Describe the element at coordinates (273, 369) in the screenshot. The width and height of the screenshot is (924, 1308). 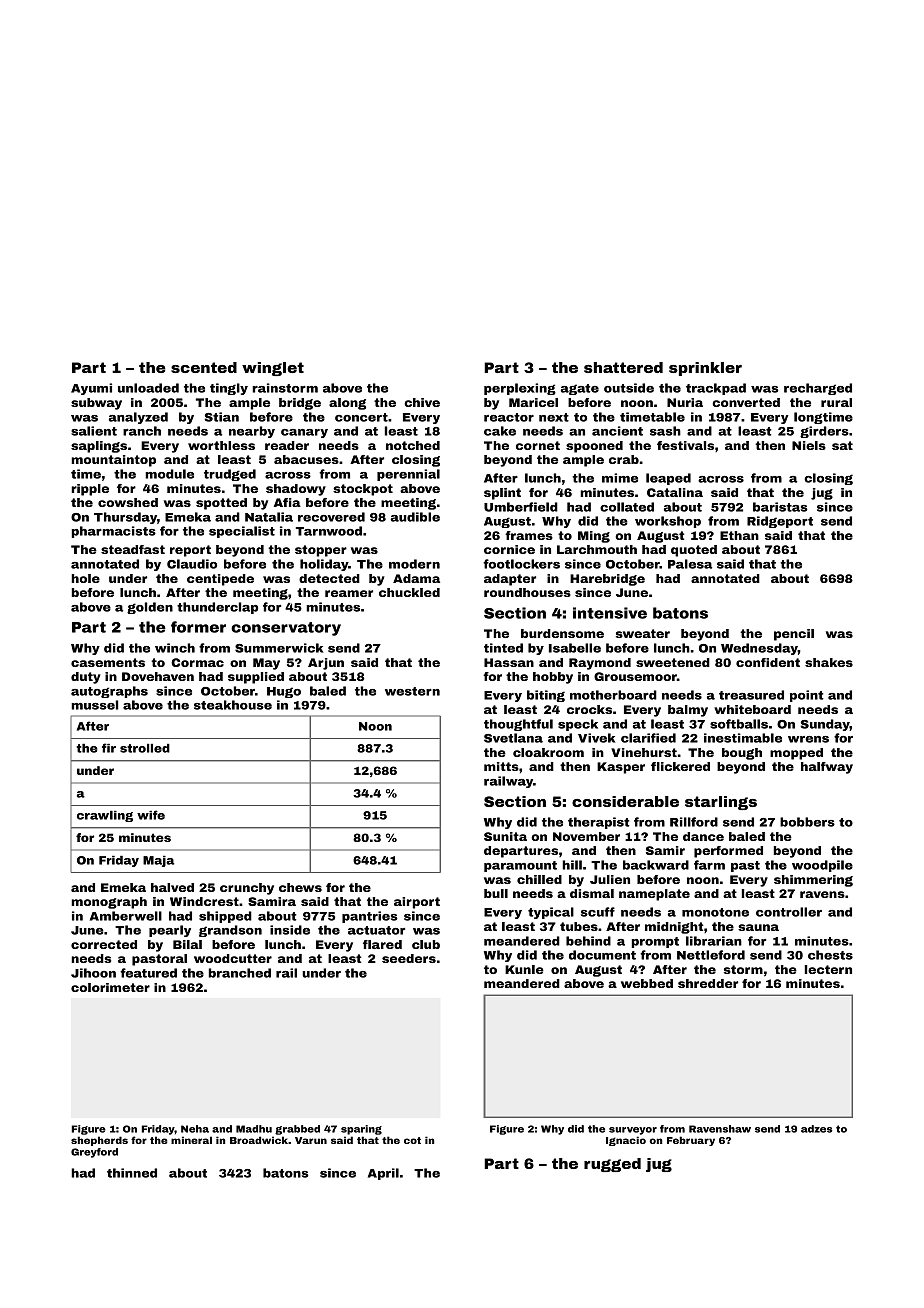
I see `winglet` at that location.
